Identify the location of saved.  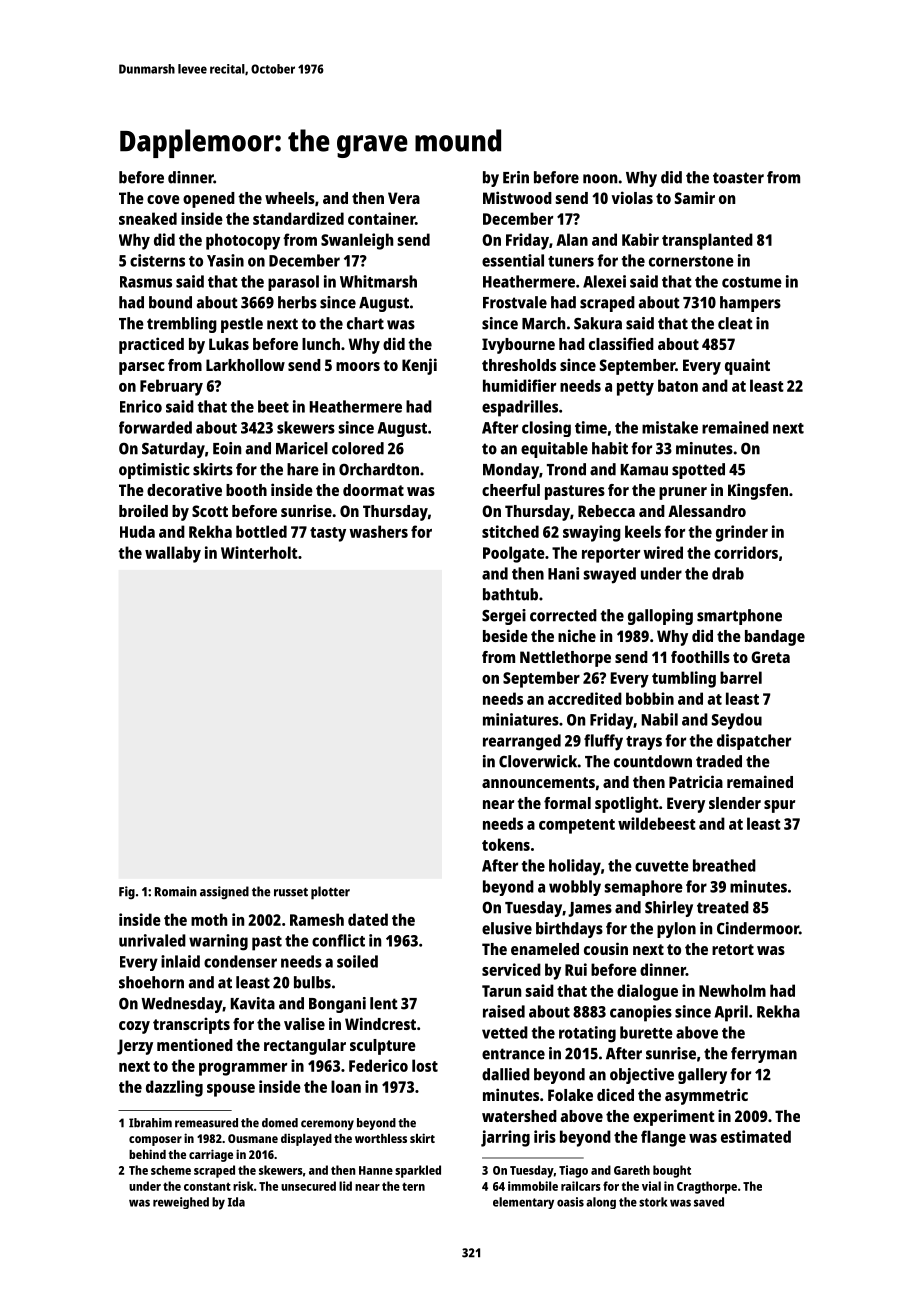
(709, 1202).
